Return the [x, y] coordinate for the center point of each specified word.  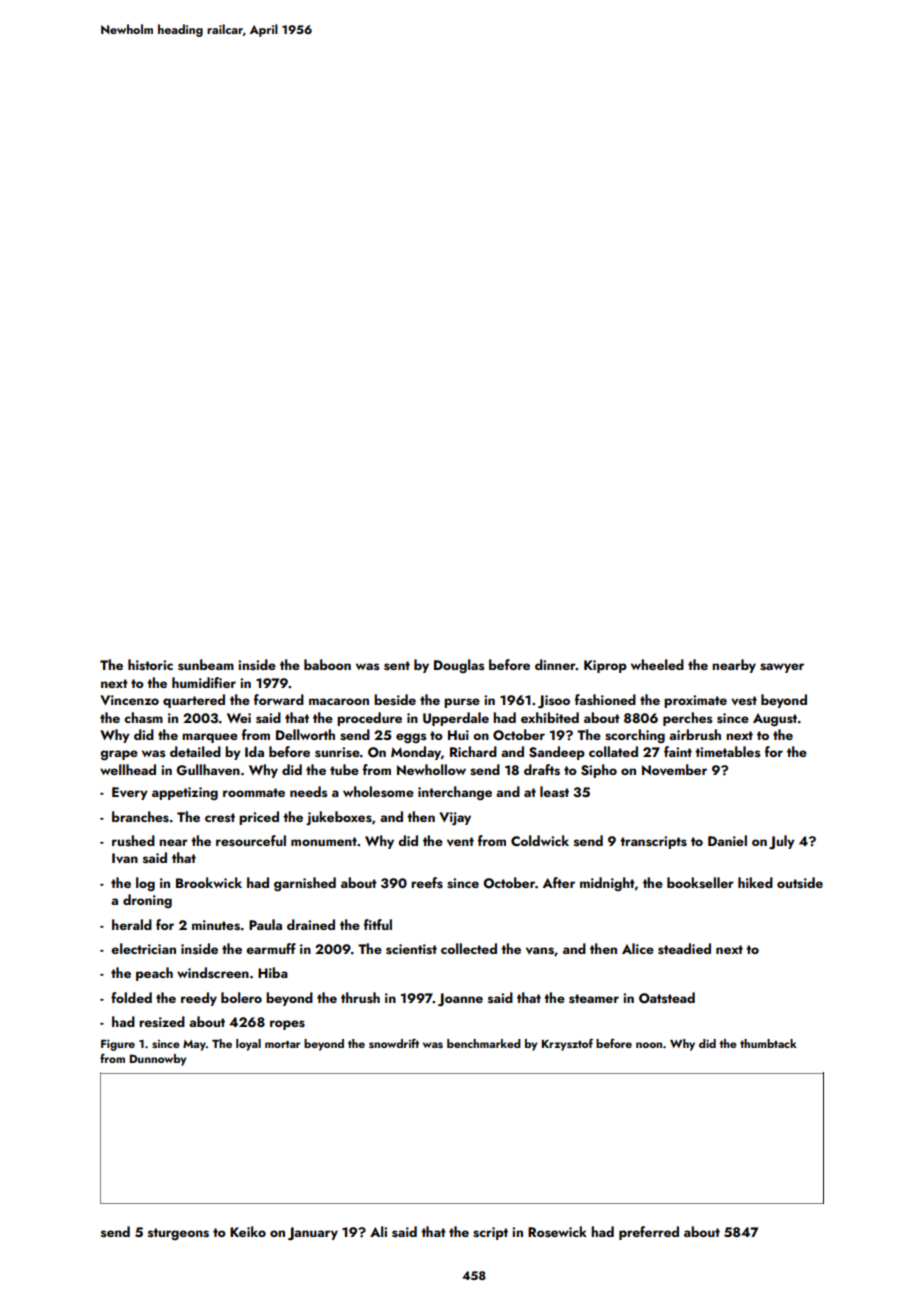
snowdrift [394, 1043]
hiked [755, 882]
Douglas [459, 666]
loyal [248, 1045]
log [145, 884]
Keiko [248, 1231]
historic [150, 665]
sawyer [782, 668]
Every [130, 793]
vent [460, 841]
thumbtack [768, 1043]
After [559, 882]
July [782, 842]
